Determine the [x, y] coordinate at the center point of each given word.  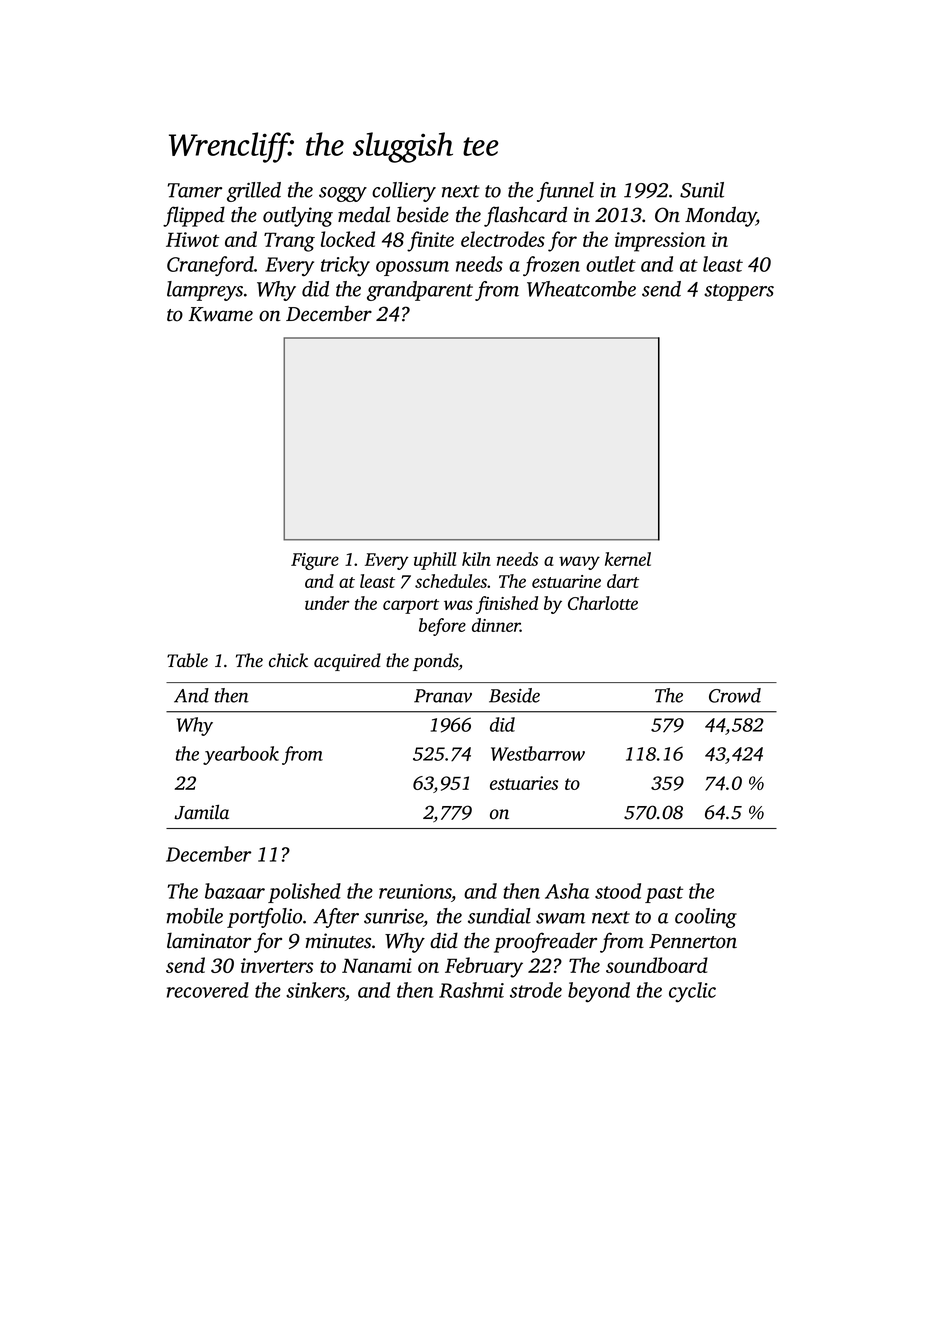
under [327, 603]
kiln [476, 559]
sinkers [315, 990]
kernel [628, 559]
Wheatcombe [581, 289]
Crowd [735, 695]
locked [348, 239]
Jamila [201, 812]
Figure [315, 561]
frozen [551, 266]
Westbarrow [538, 753]
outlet [611, 264]
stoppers [739, 292]
